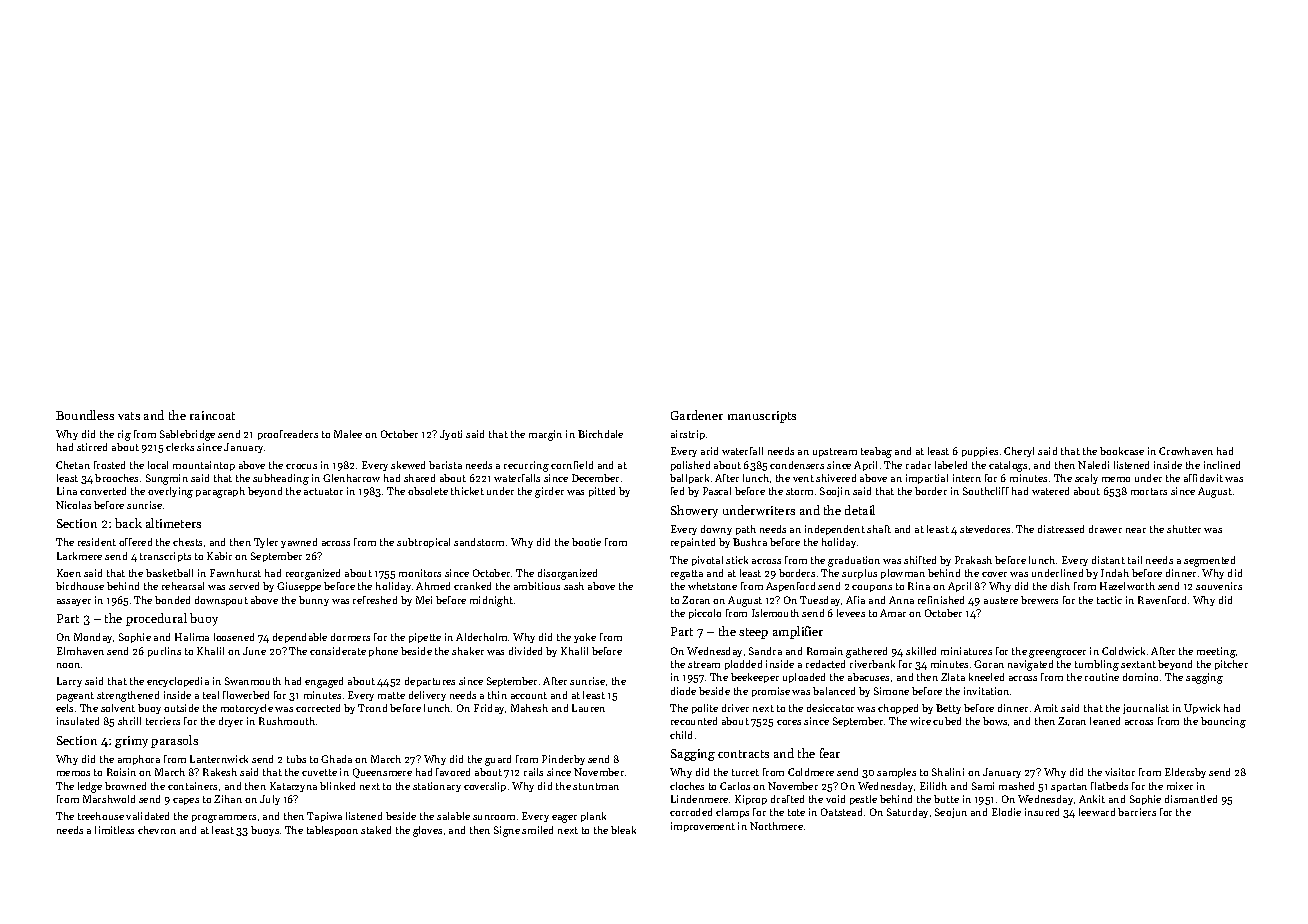 The height and width of the screenshot is (924, 1308). What do you see at coordinates (212, 415) in the screenshot?
I see `raincoat` at bounding box center [212, 415].
